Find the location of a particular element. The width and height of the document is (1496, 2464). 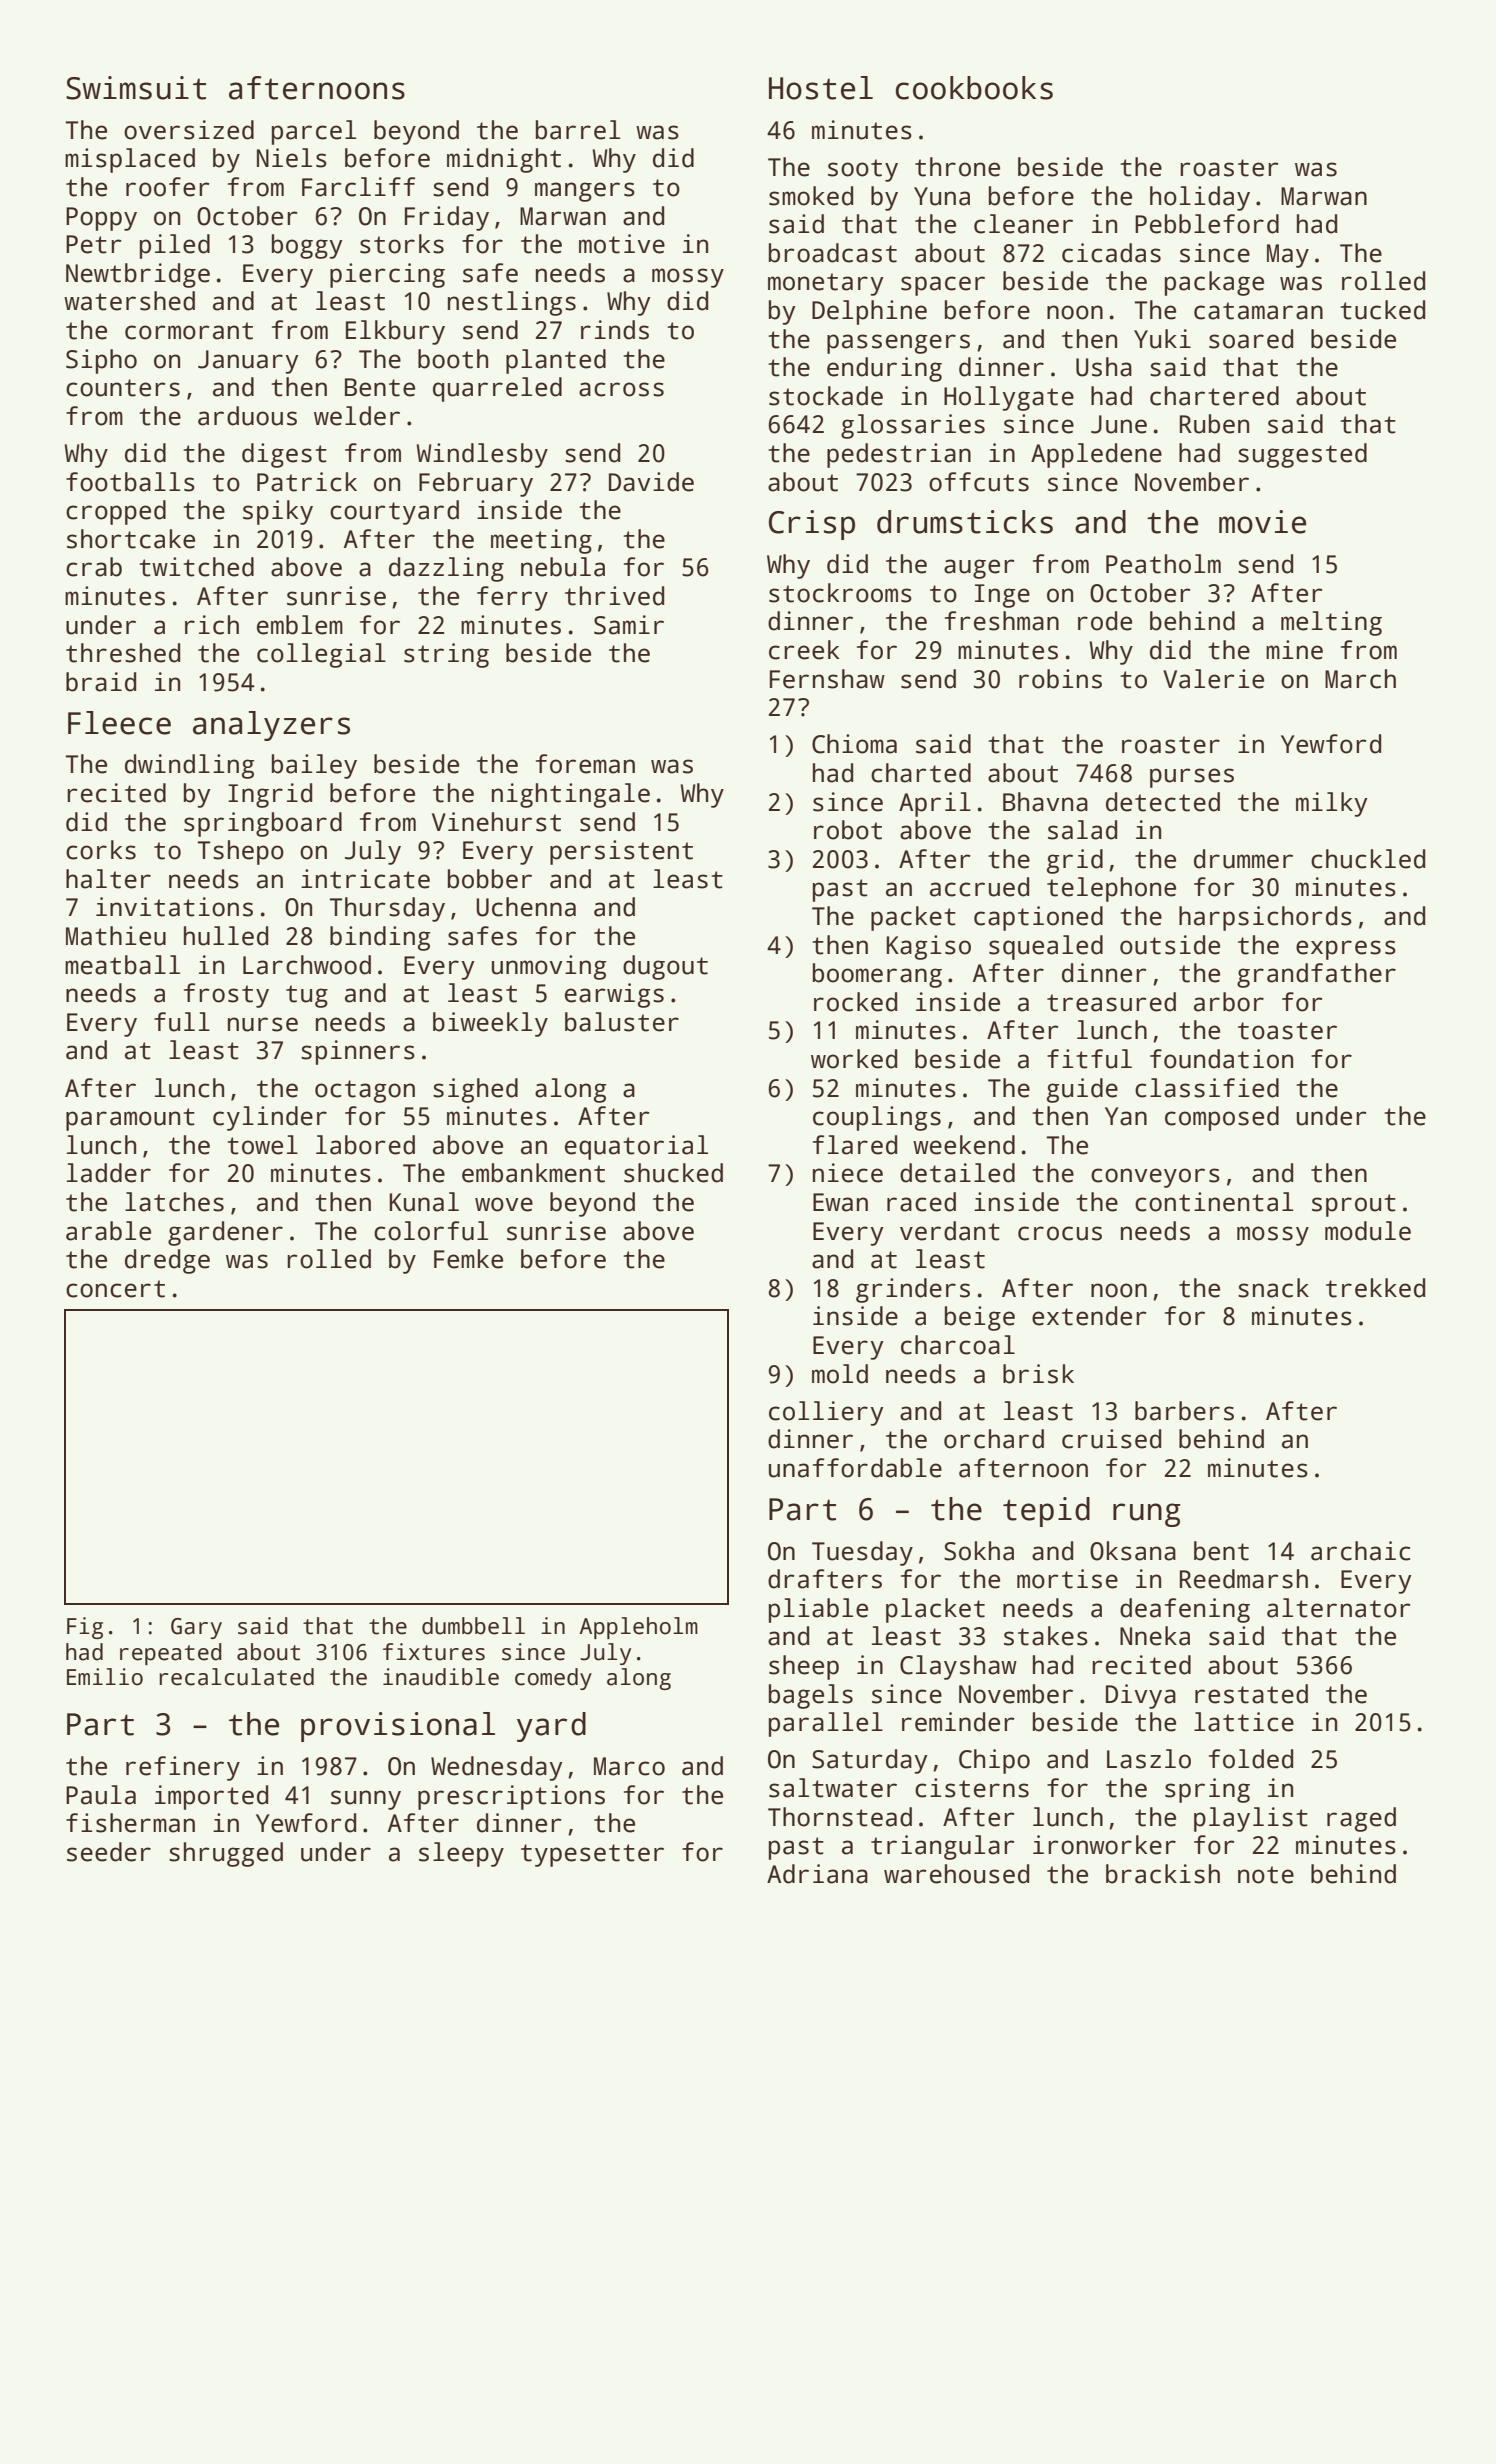

Ewan is located at coordinates (840, 1202).
